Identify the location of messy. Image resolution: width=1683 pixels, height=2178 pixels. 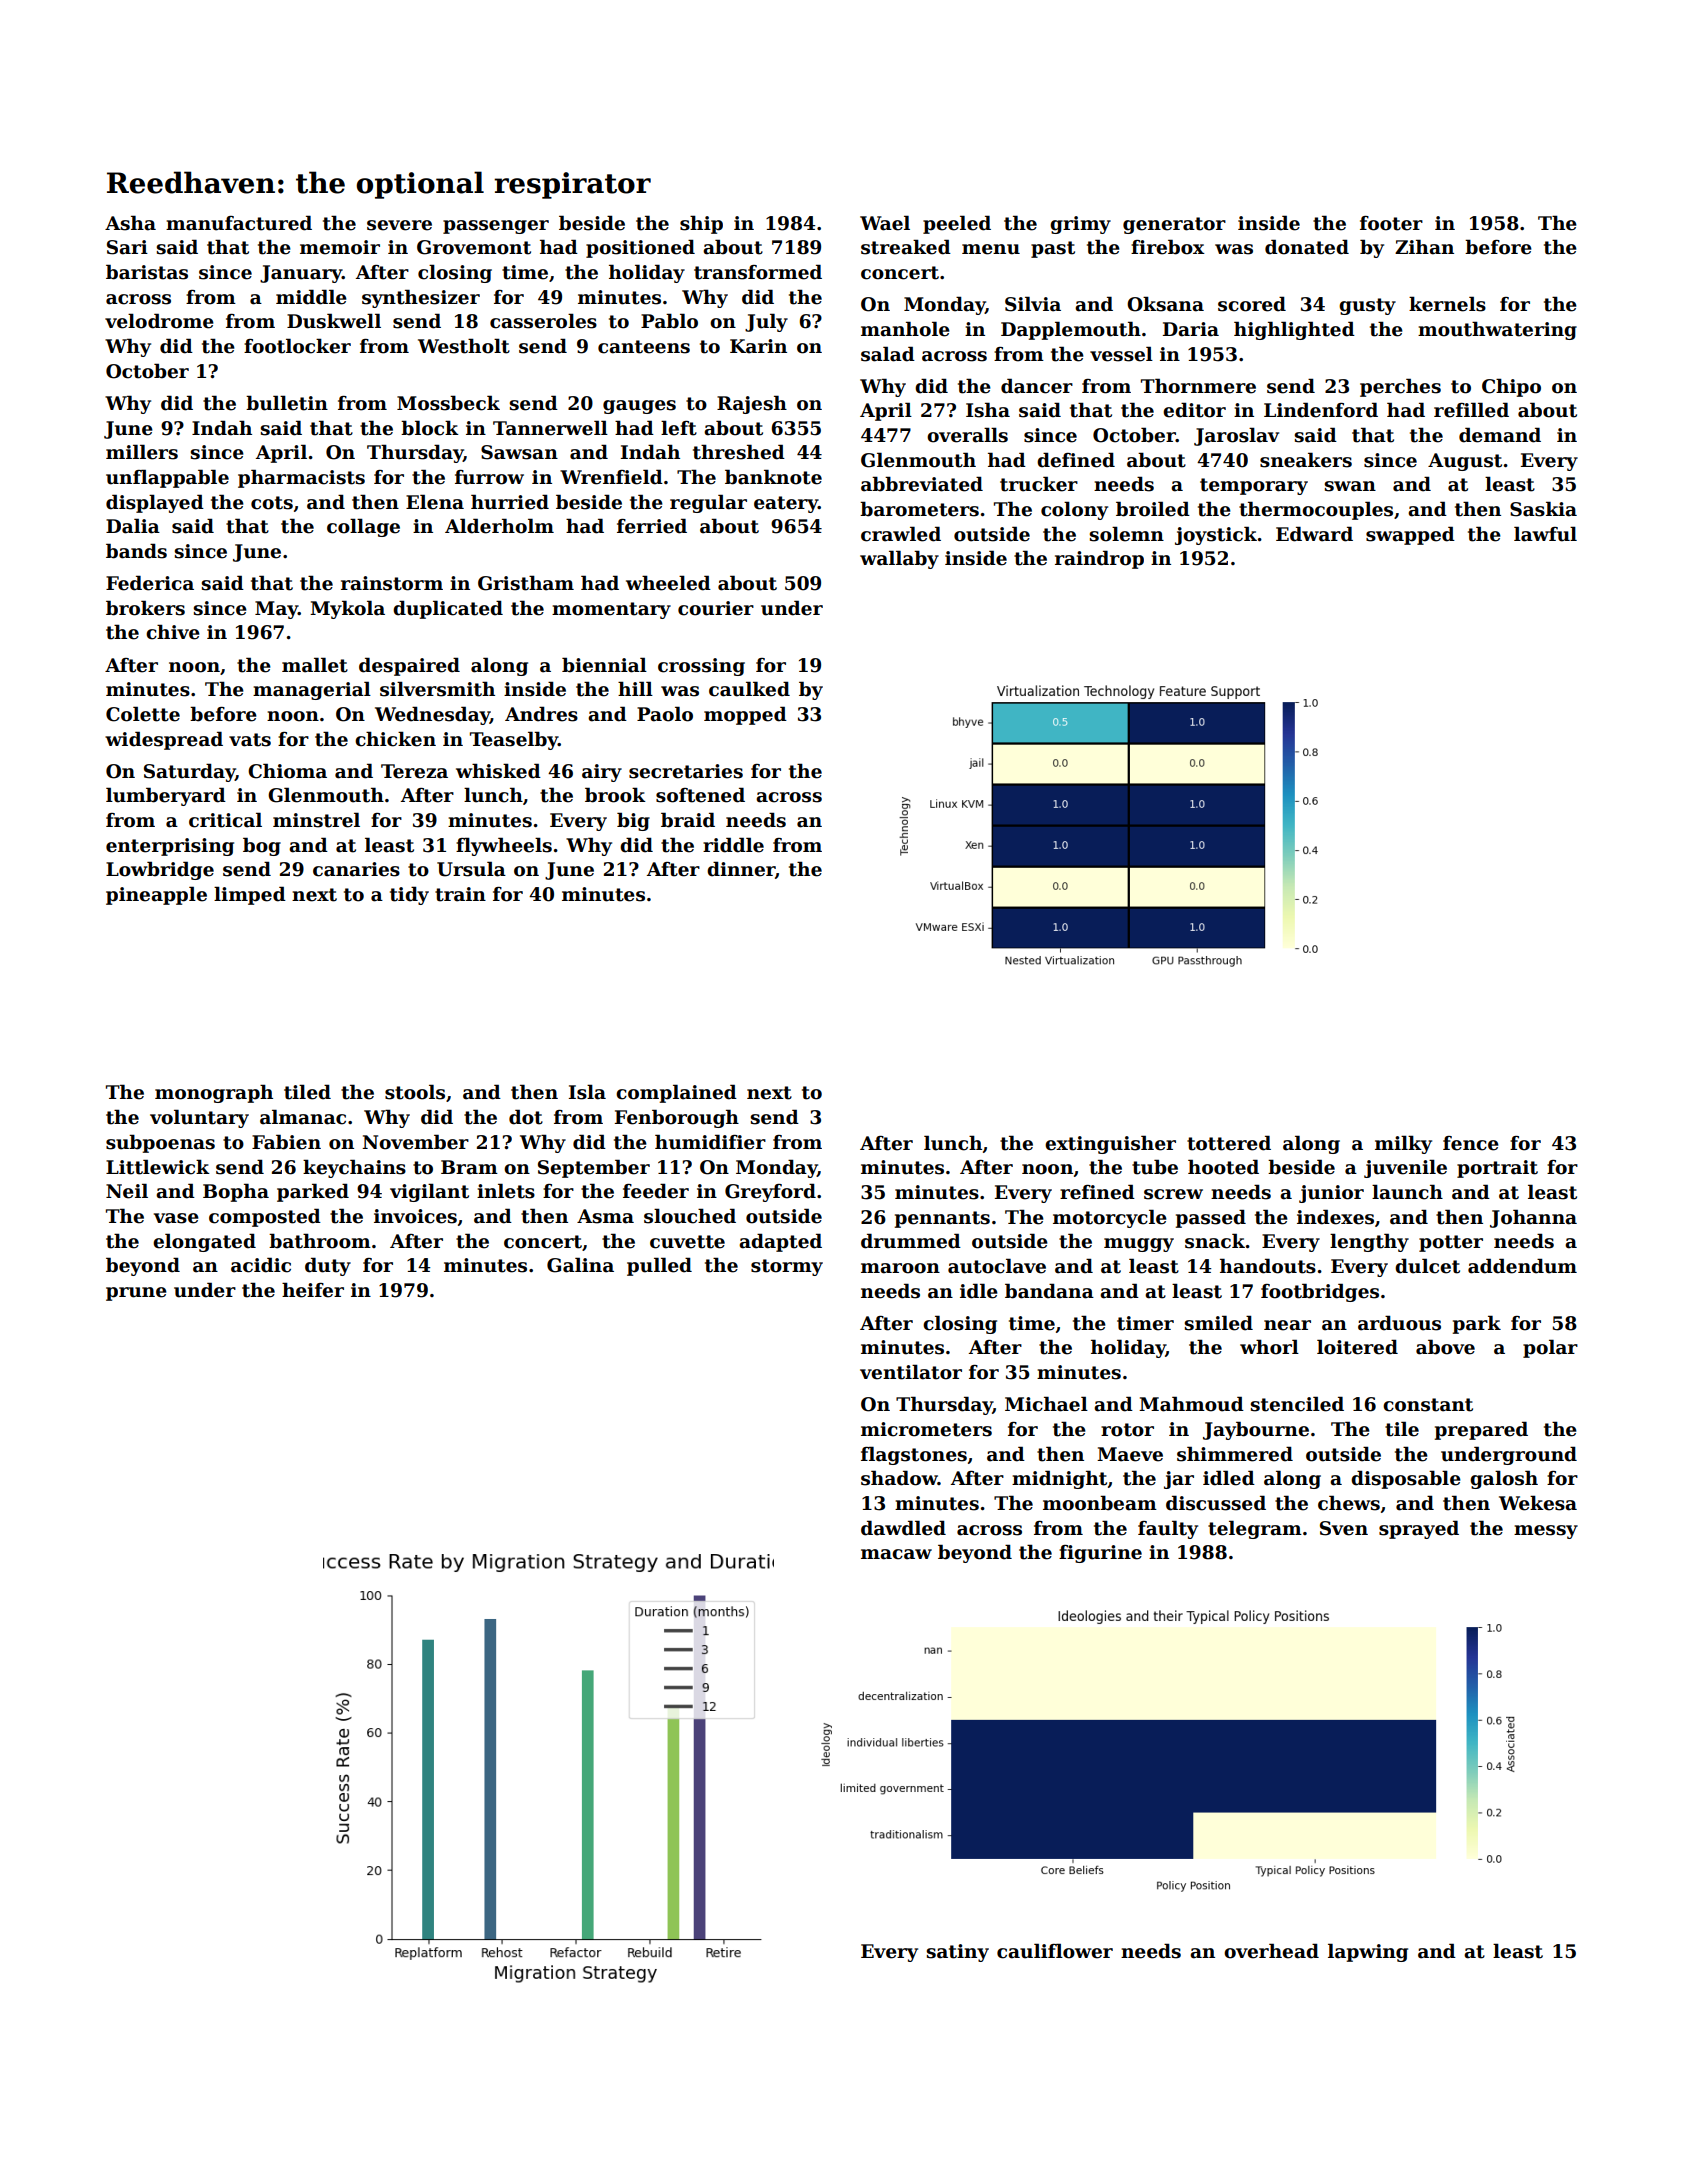
(1546, 1532).
